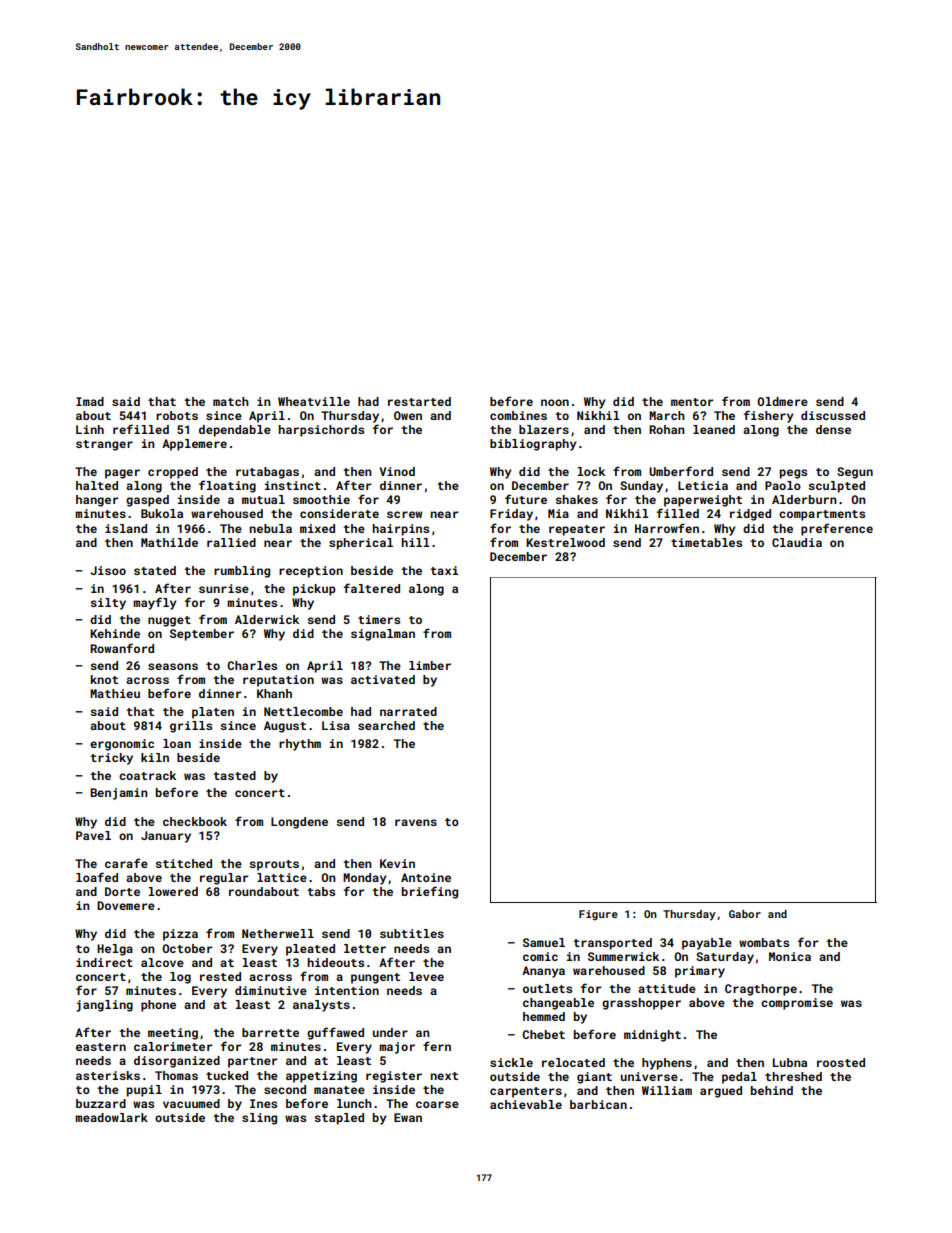 This screenshot has width=952, height=1233. I want to click on meadowlark, so click(111, 1117).
